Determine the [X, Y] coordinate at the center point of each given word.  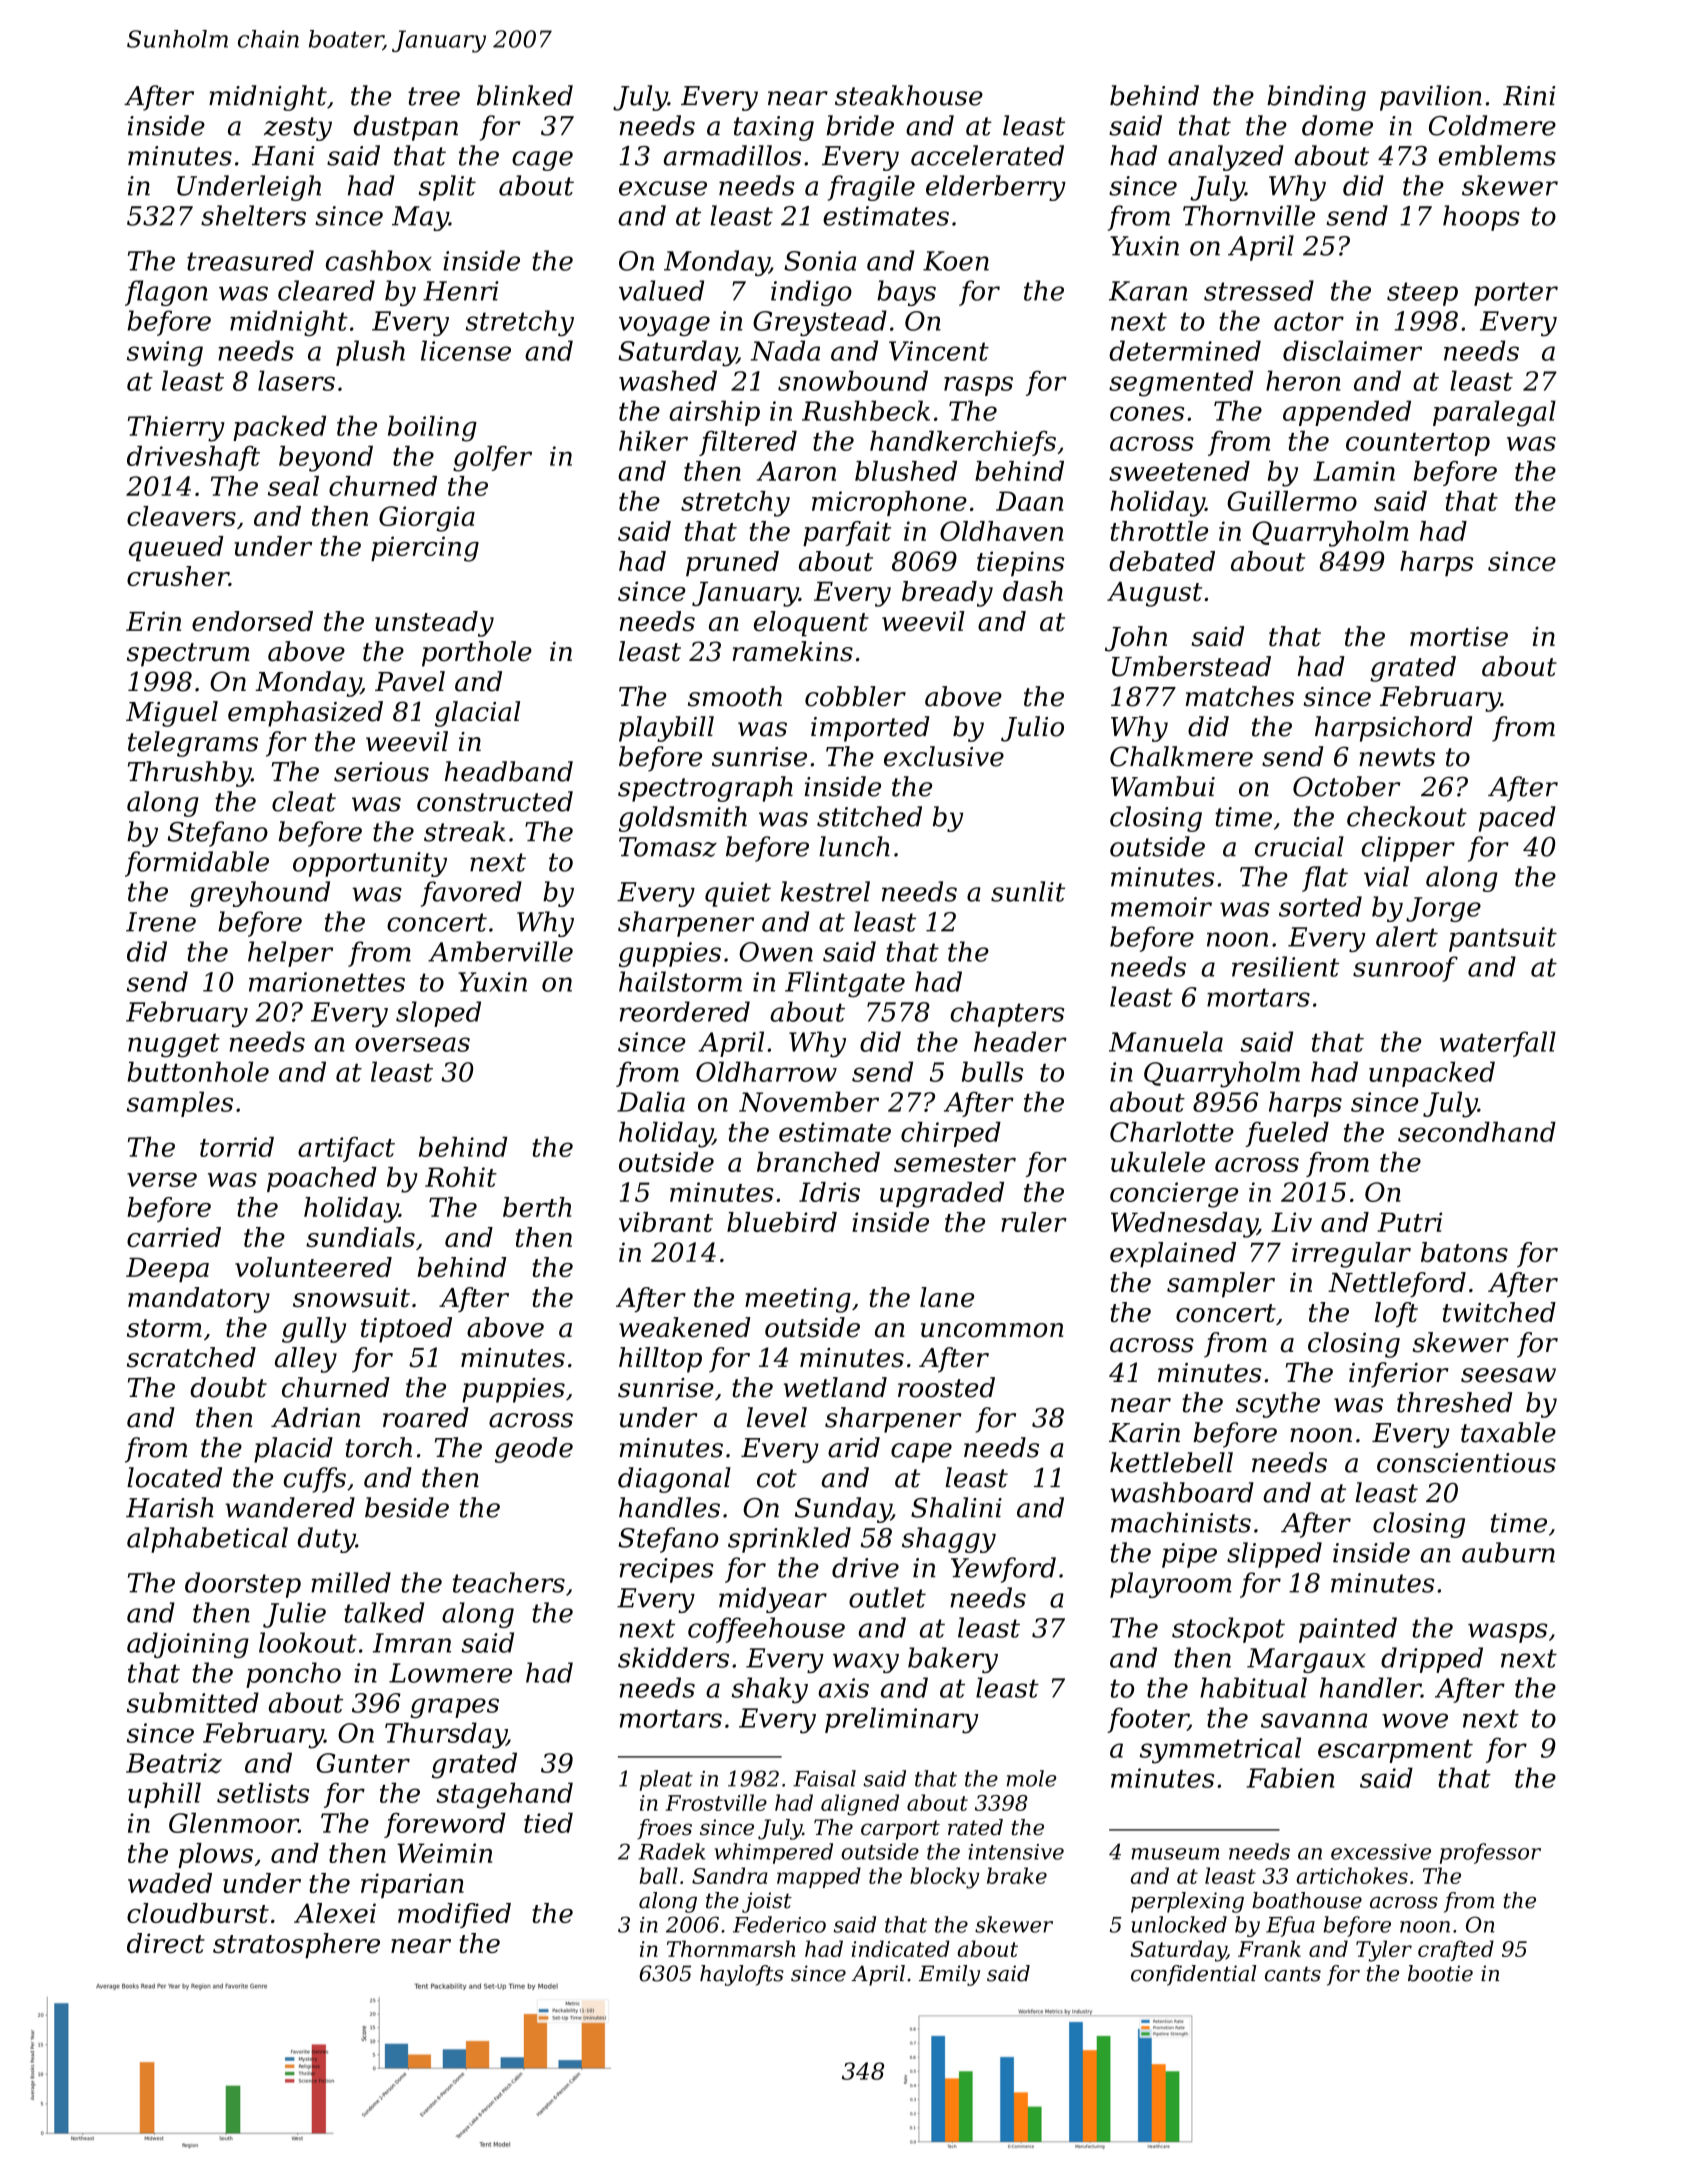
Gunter [363, 1763]
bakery [953, 1660]
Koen [956, 261]
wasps [1507, 1633]
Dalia [651, 1101]
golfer [492, 459]
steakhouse [909, 95]
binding [1316, 98]
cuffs [315, 1480]
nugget [174, 1045]
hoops [1481, 218]
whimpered [774, 1853]
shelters [253, 215]
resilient [1285, 966]
